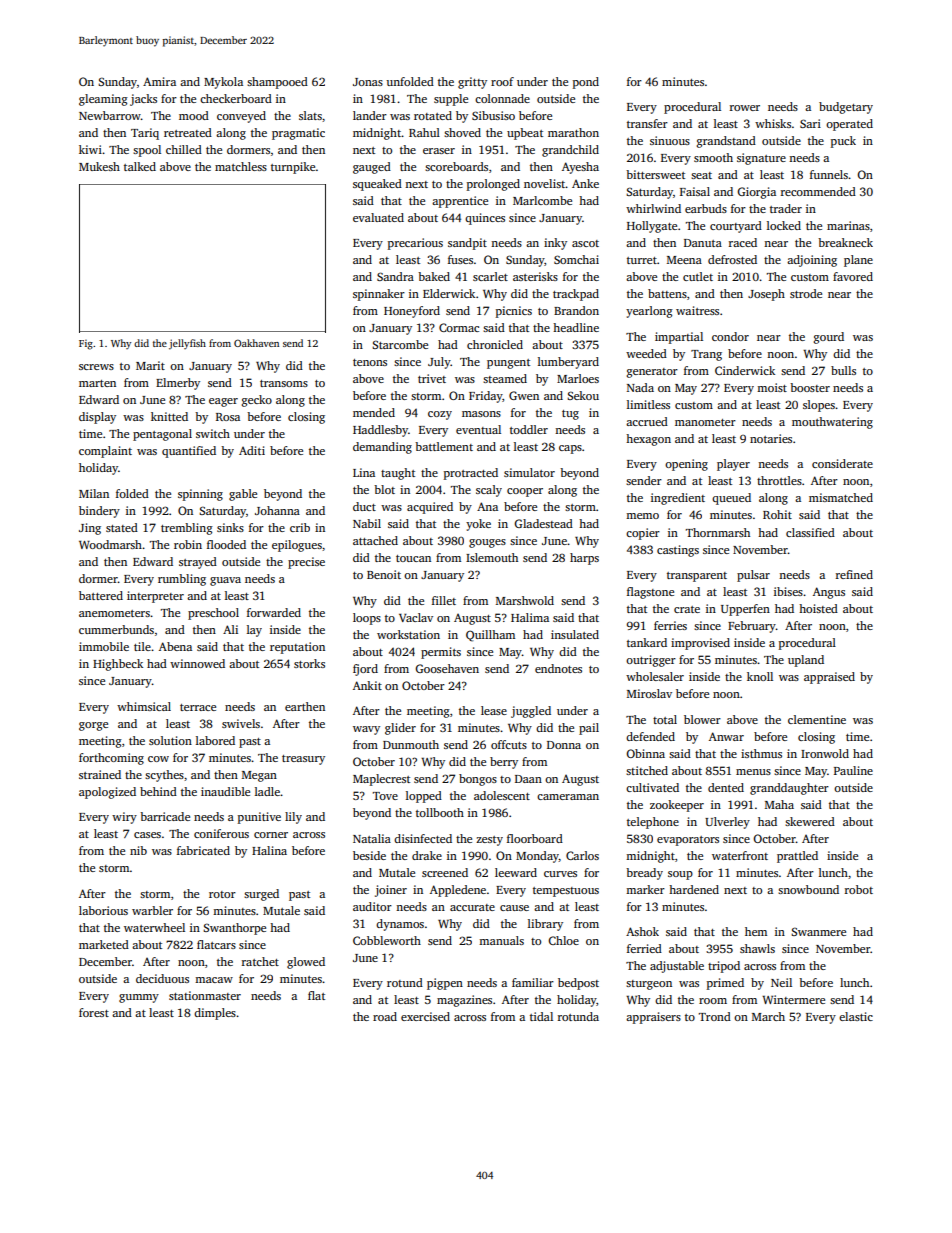  What do you see at coordinates (566, 892) in the document?
I see `tempestuous` at bounding box center [566, 892].
